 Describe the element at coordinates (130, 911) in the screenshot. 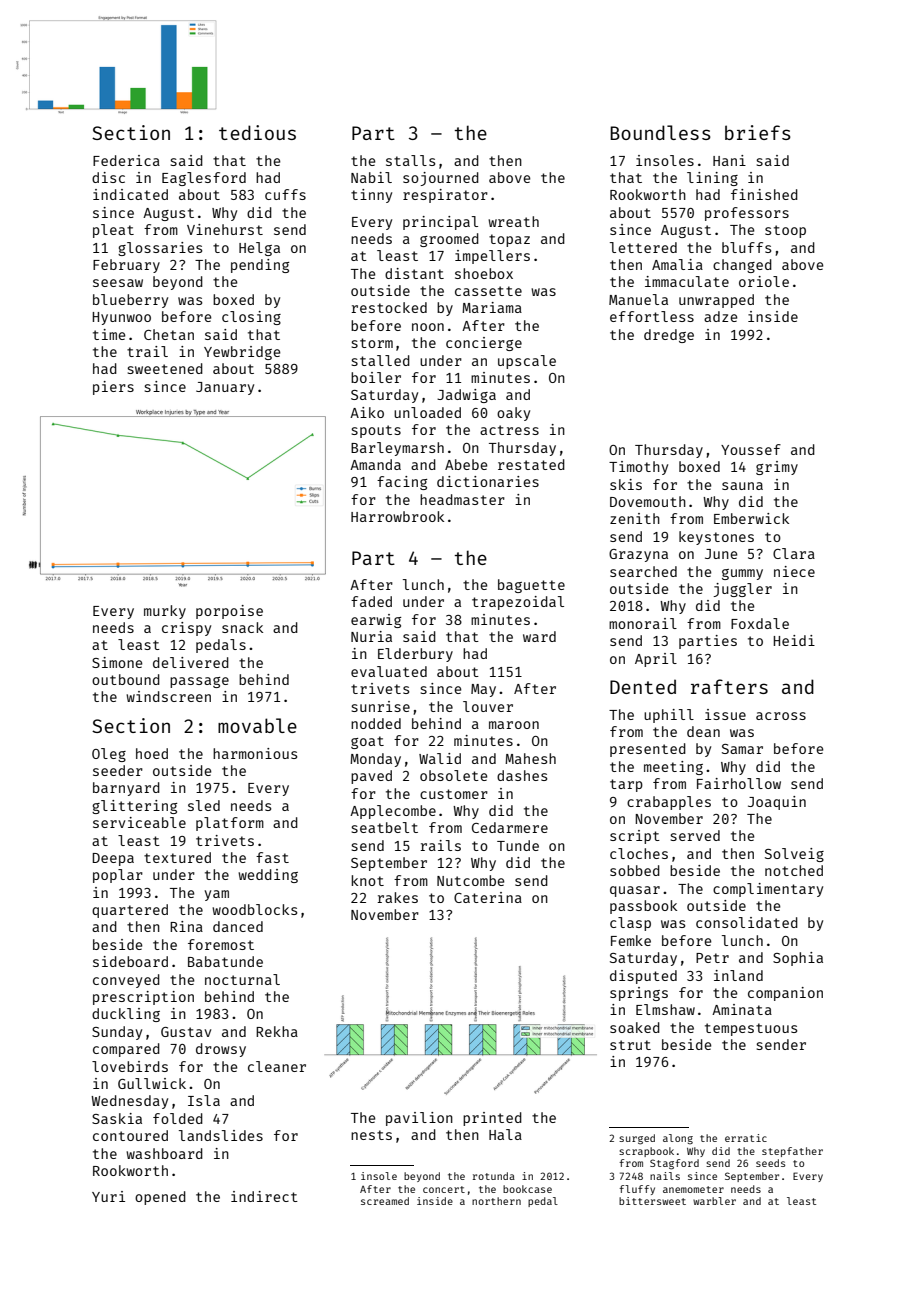

I see `quartered` at that location.
